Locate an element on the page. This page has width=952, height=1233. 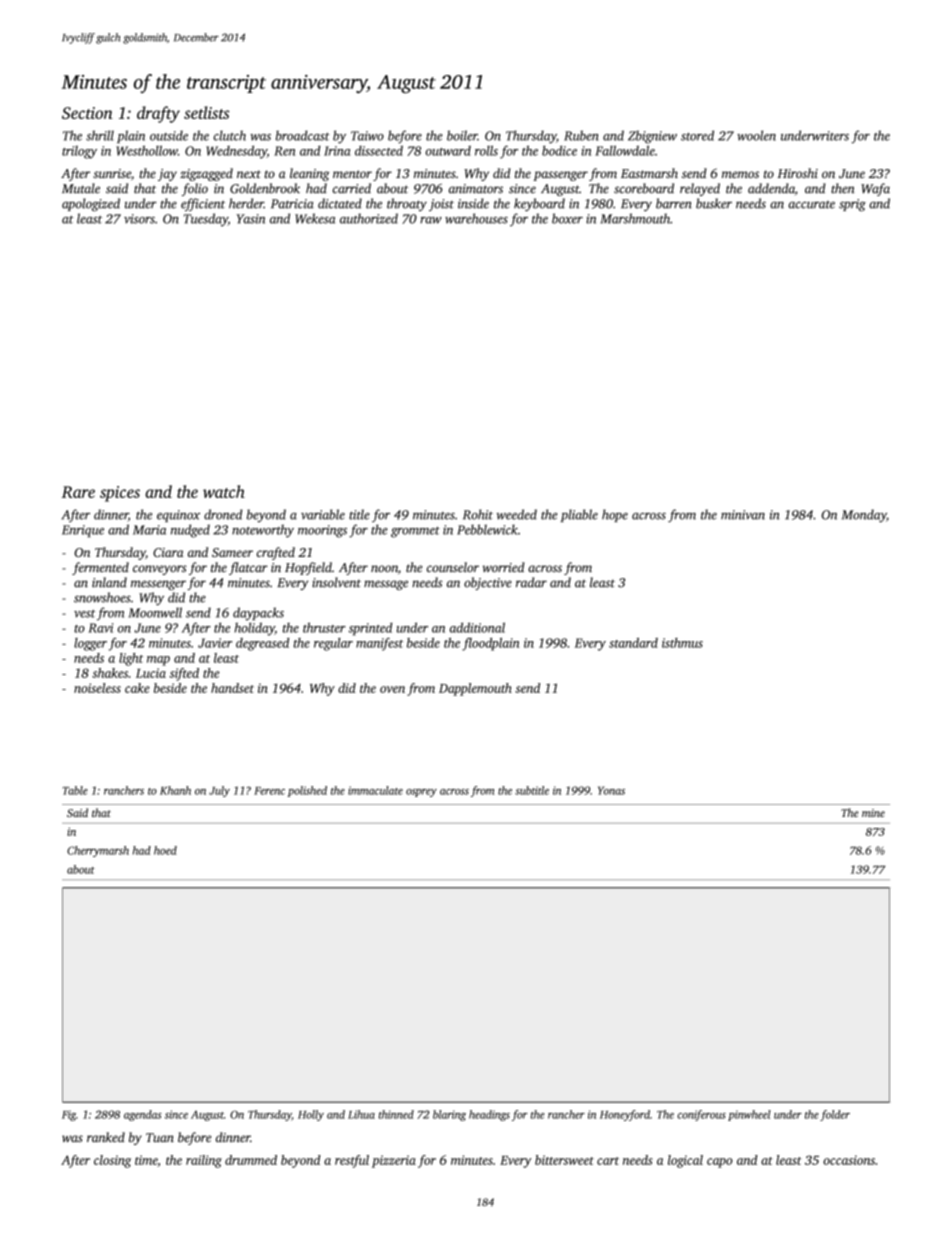
noiseless is located at coordinates (97, 688).
